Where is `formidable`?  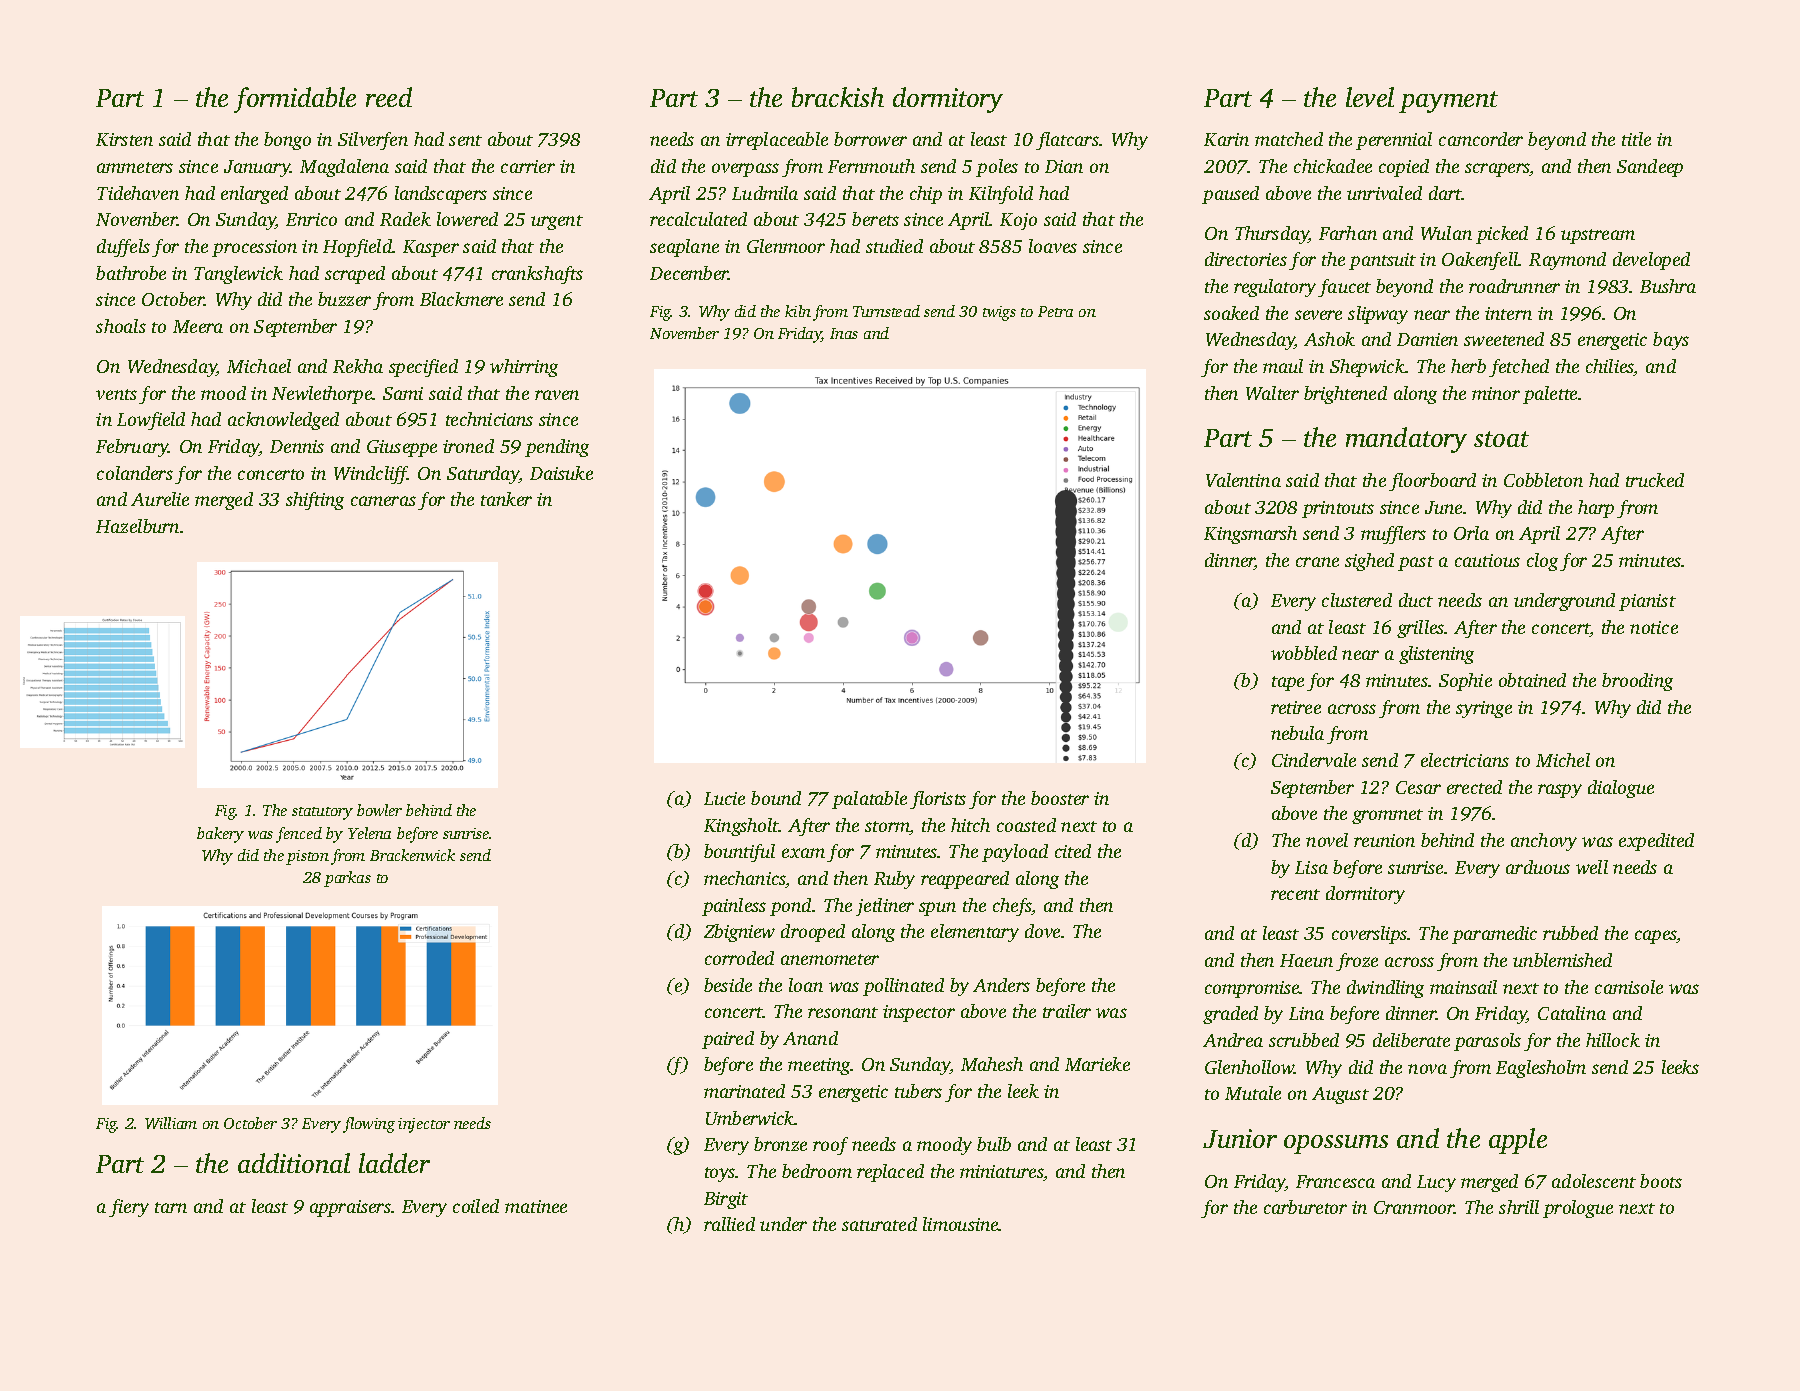 formidable is located at coordinates (295, 100).
